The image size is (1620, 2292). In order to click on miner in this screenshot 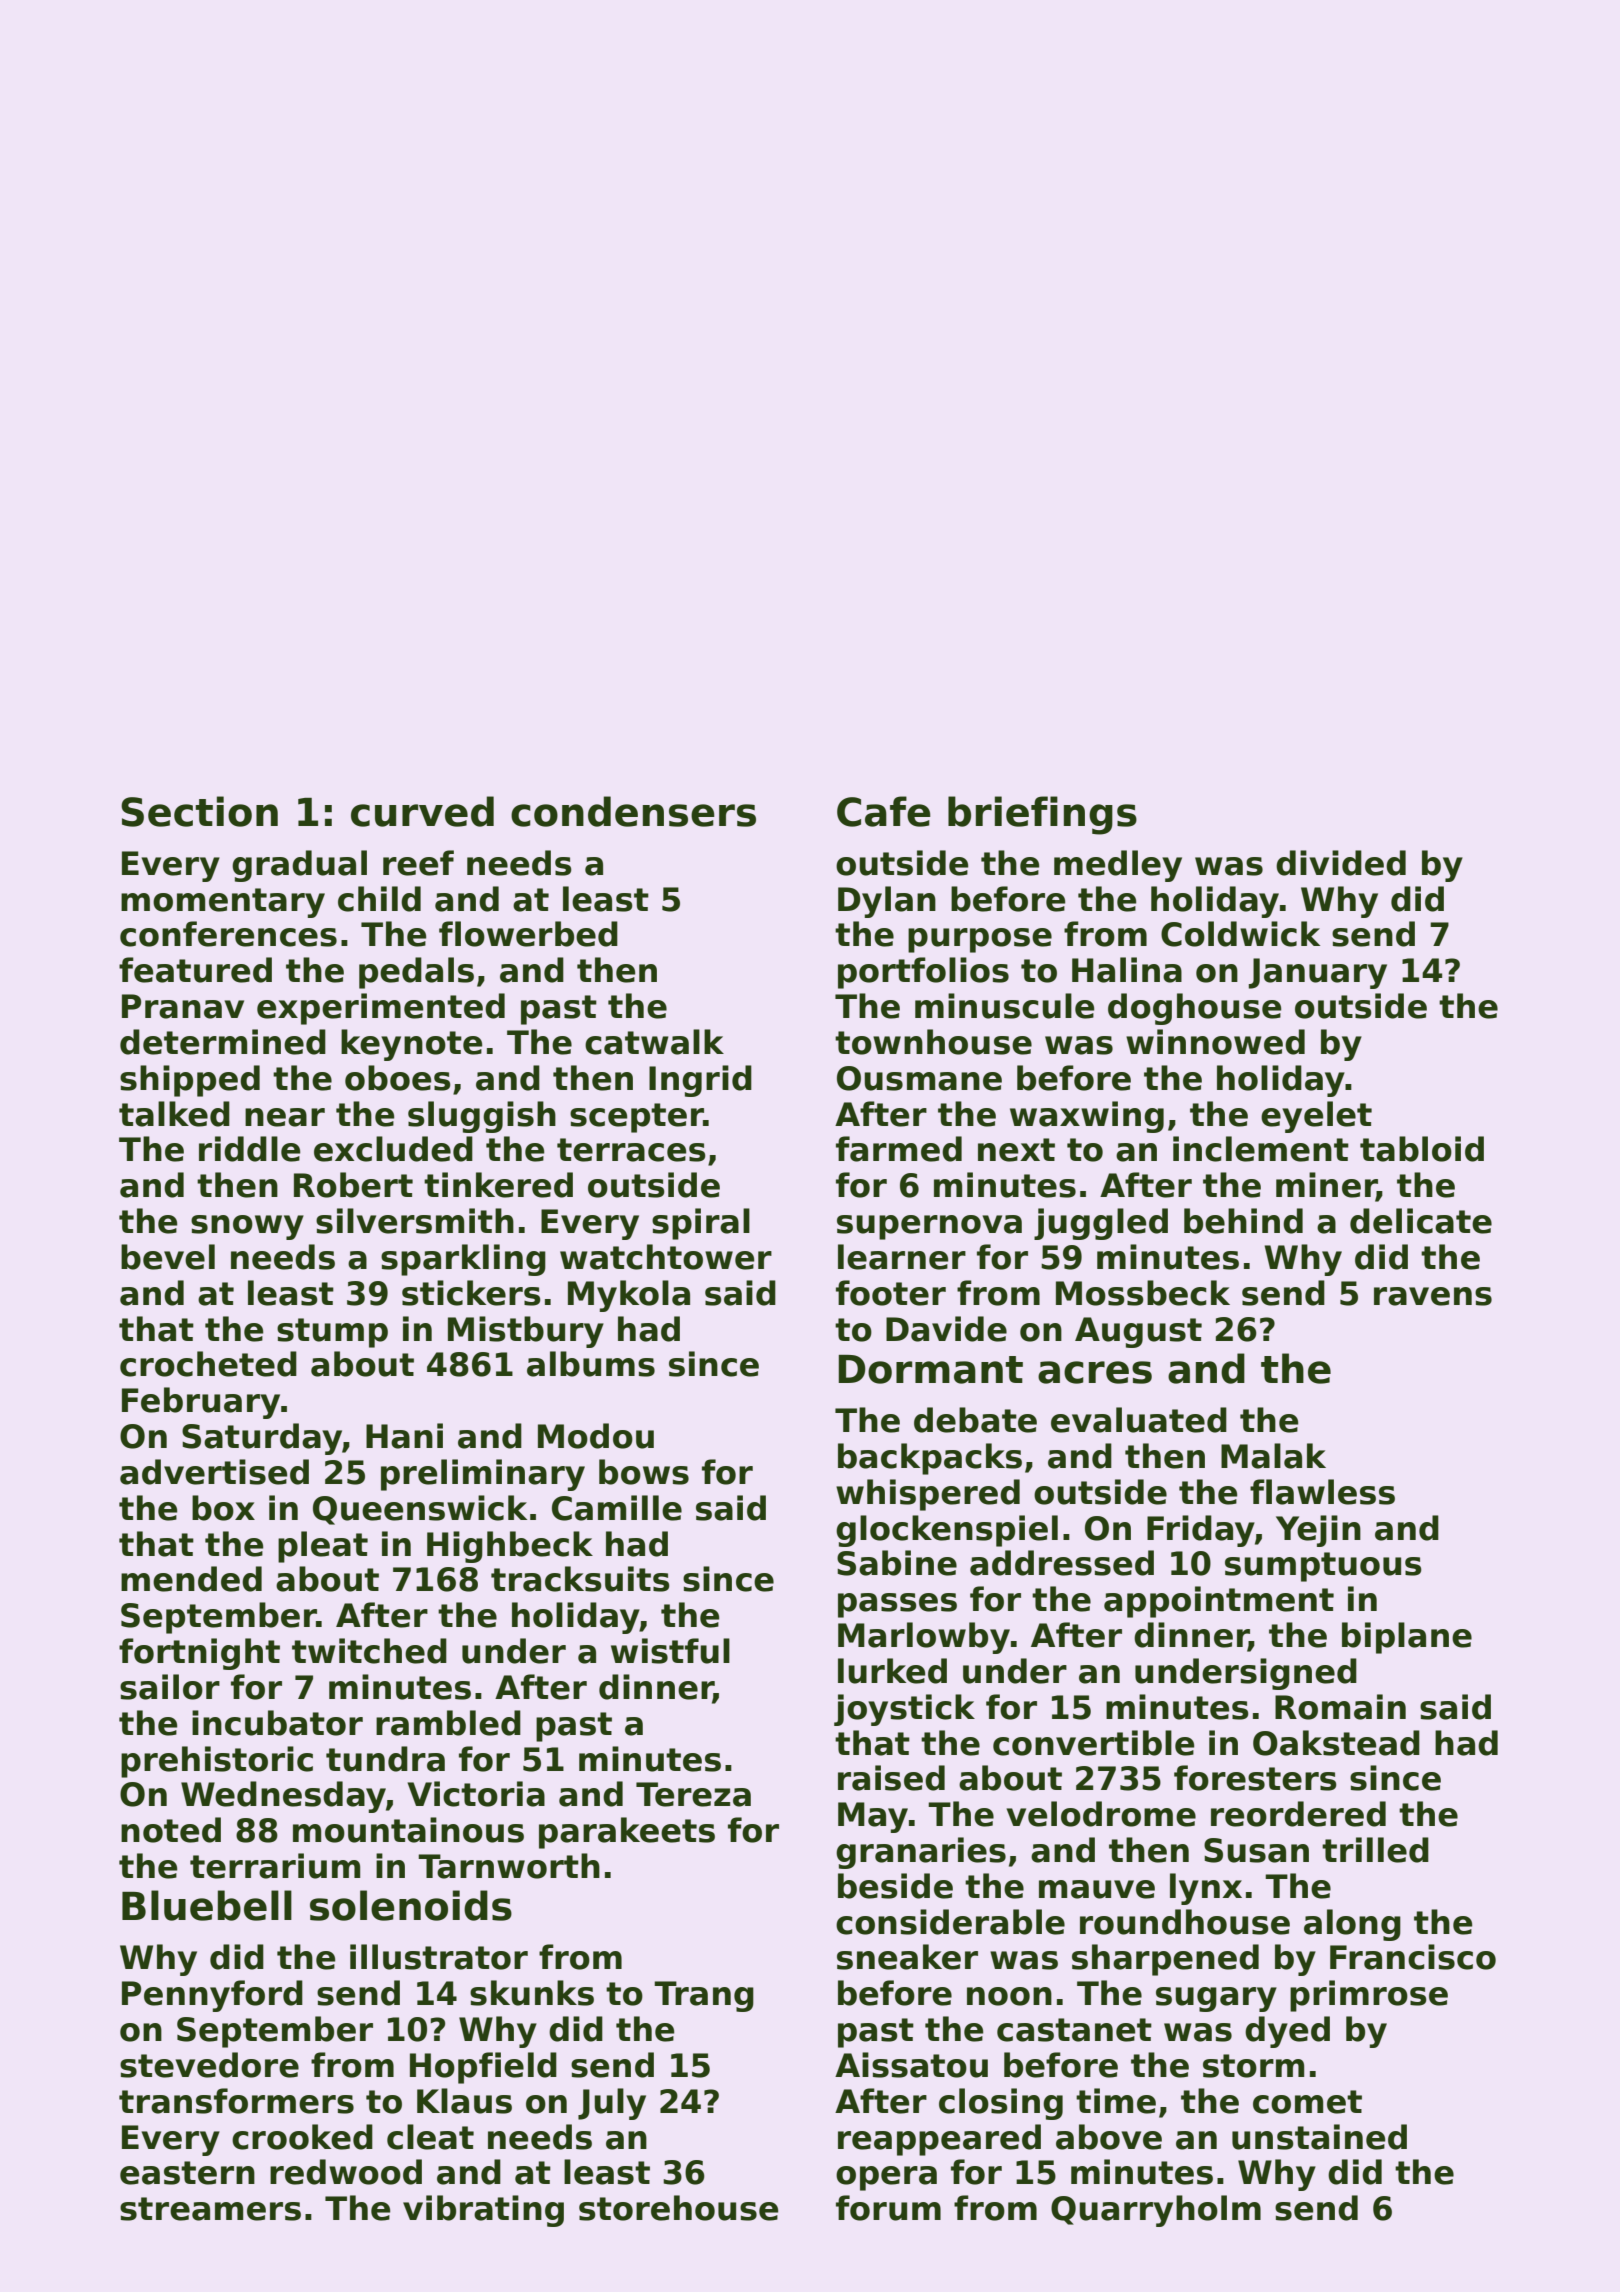, I will do `click(1326, 1186)`.
